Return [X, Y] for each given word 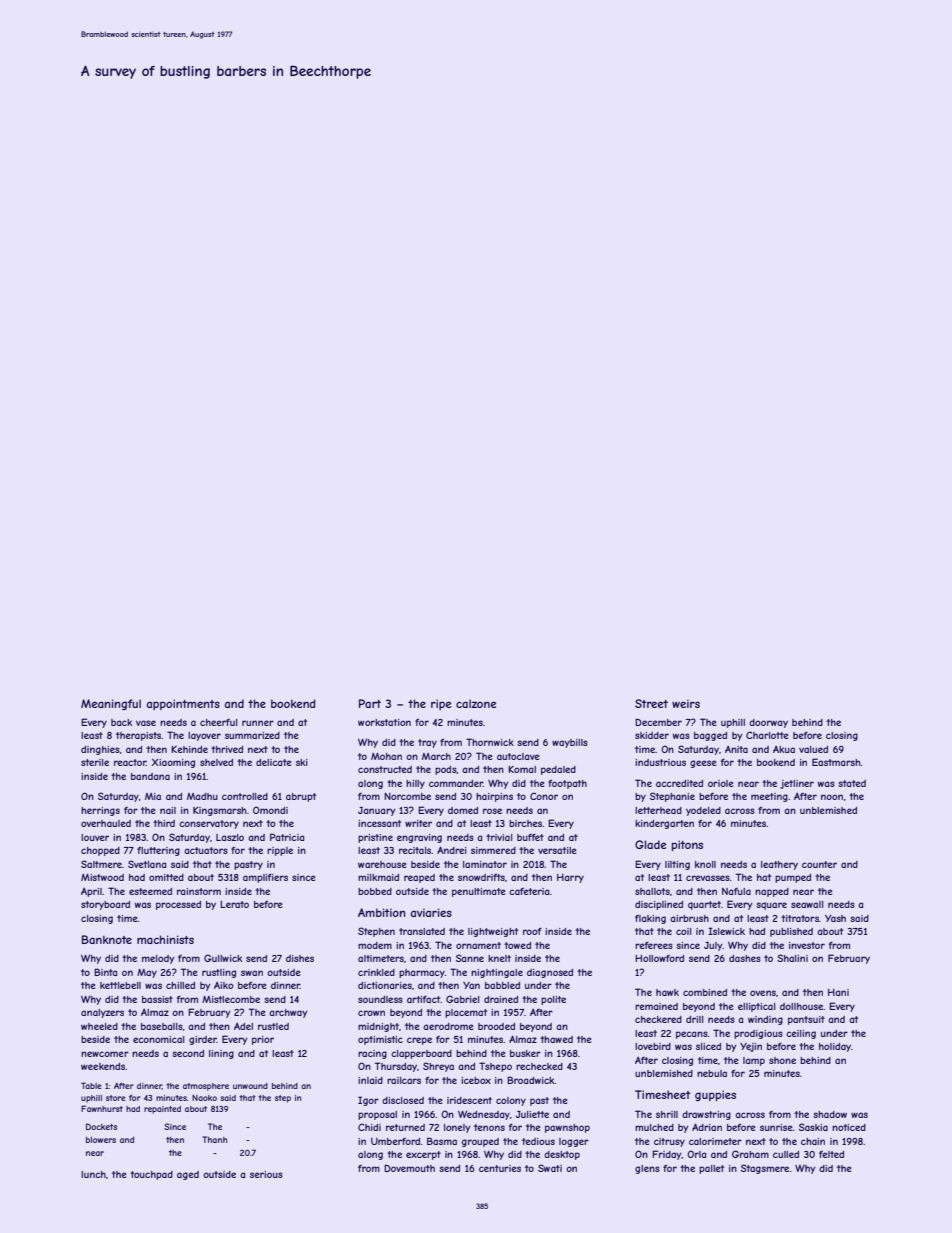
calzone [476, 703]
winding [765, 1020]
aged [188, 1175]
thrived [227, 749]
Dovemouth [409, 1168]
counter [819, 864]
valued [813, 749]
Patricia [287, 837]
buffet [530, 837]
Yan [471, 985]
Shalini [792, 958]
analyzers [102, 1013]
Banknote [107, 939]
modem [375, 945]
